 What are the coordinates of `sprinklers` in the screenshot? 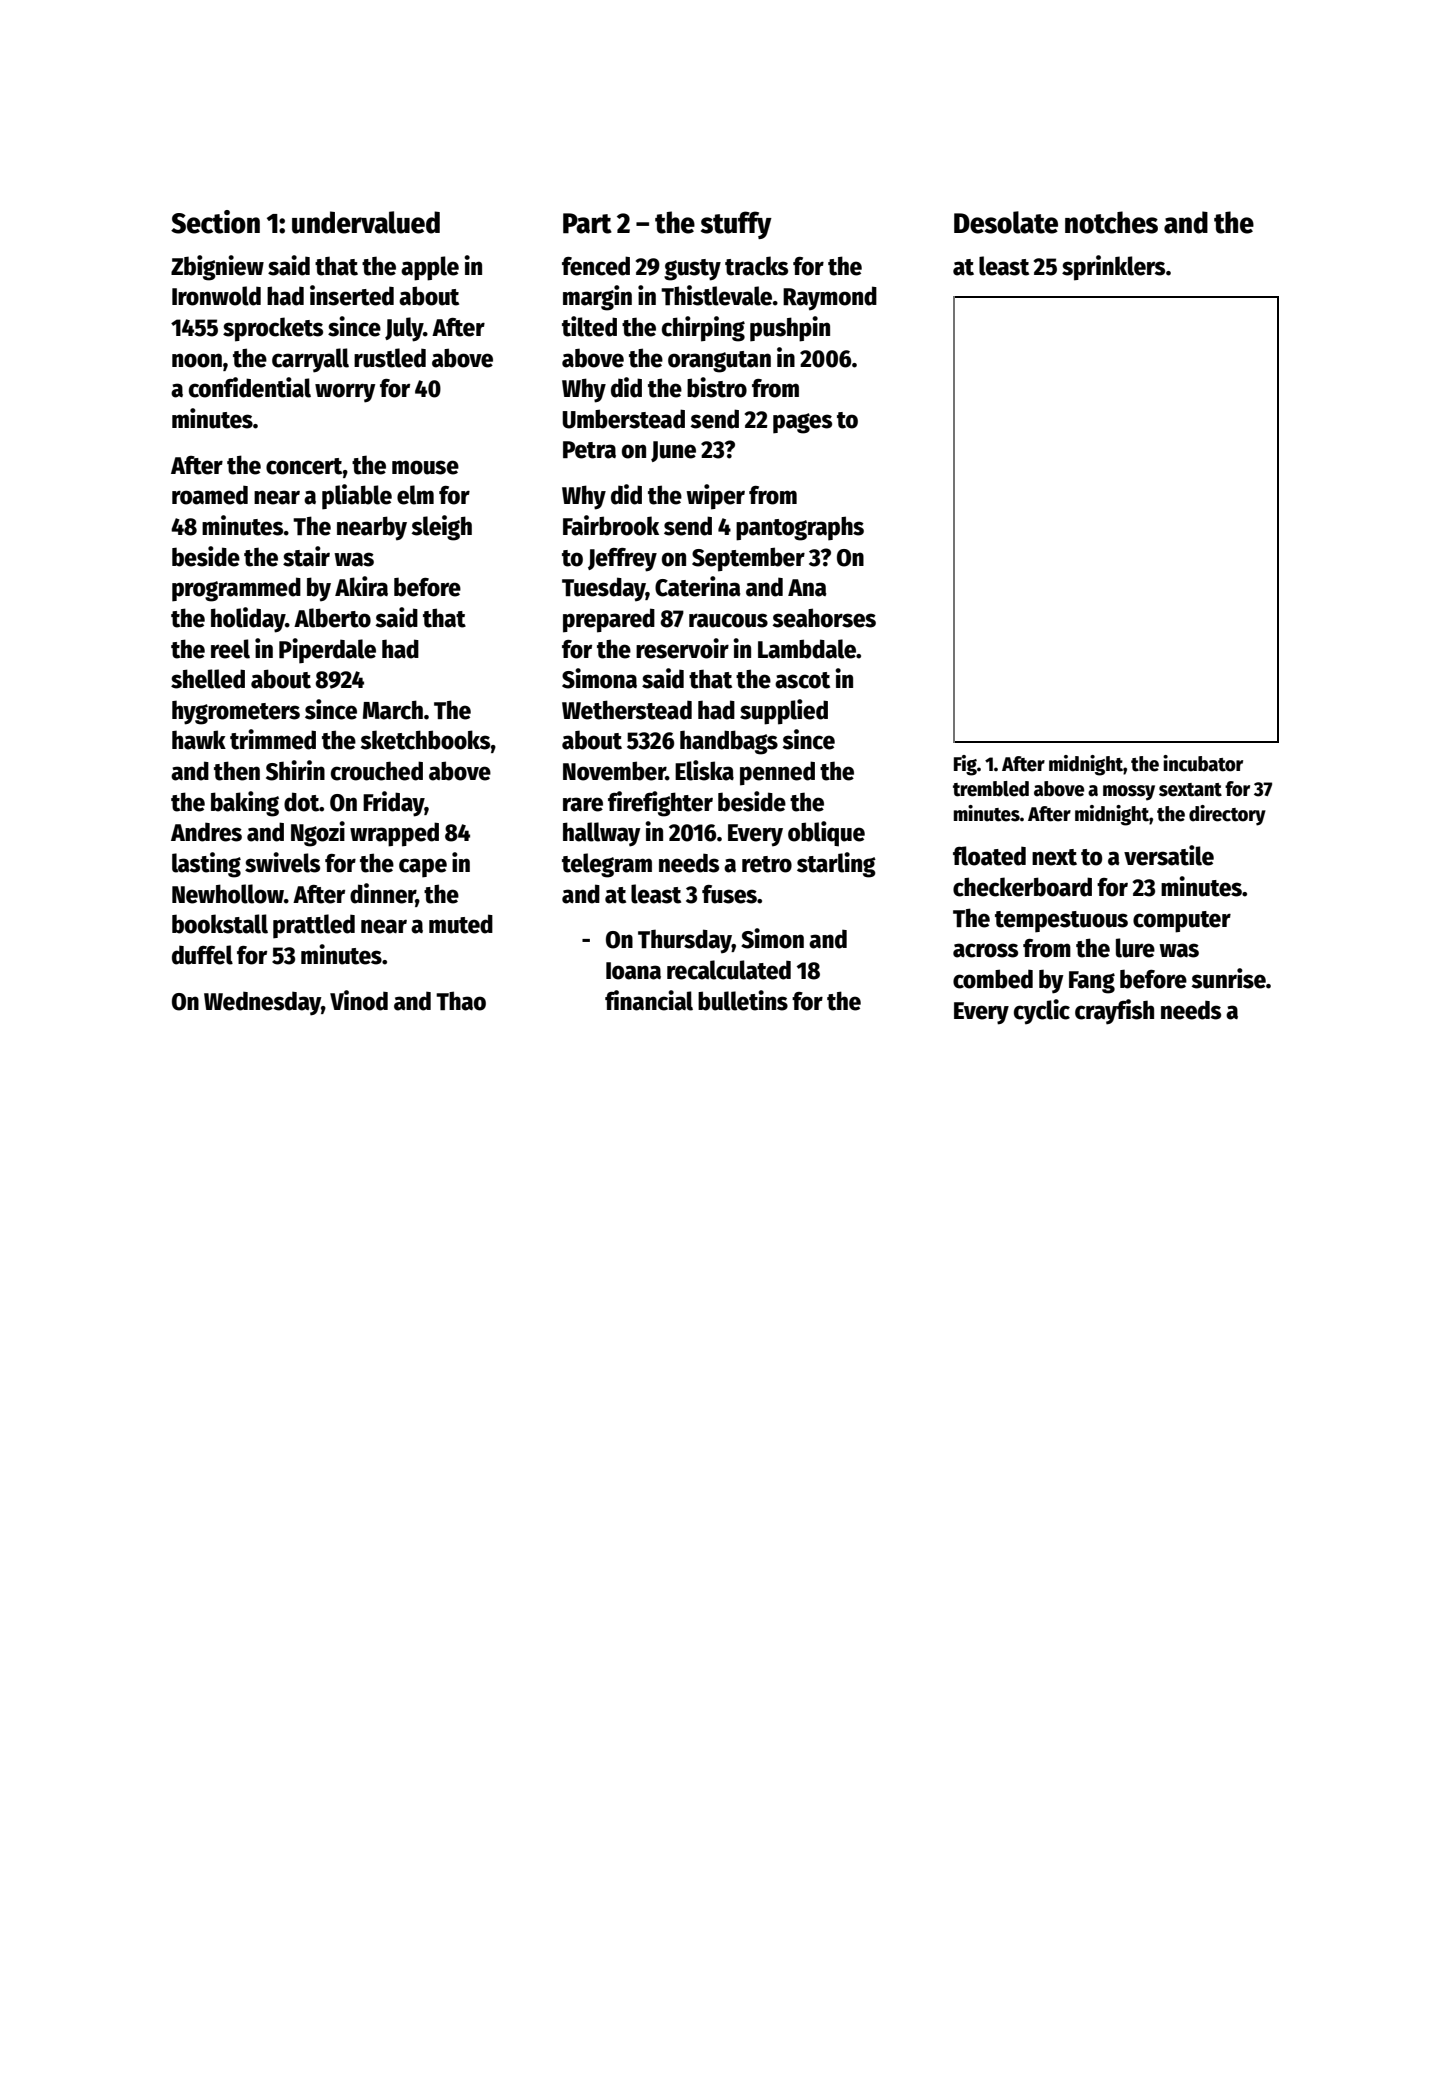 It's located at (1113, 268).
